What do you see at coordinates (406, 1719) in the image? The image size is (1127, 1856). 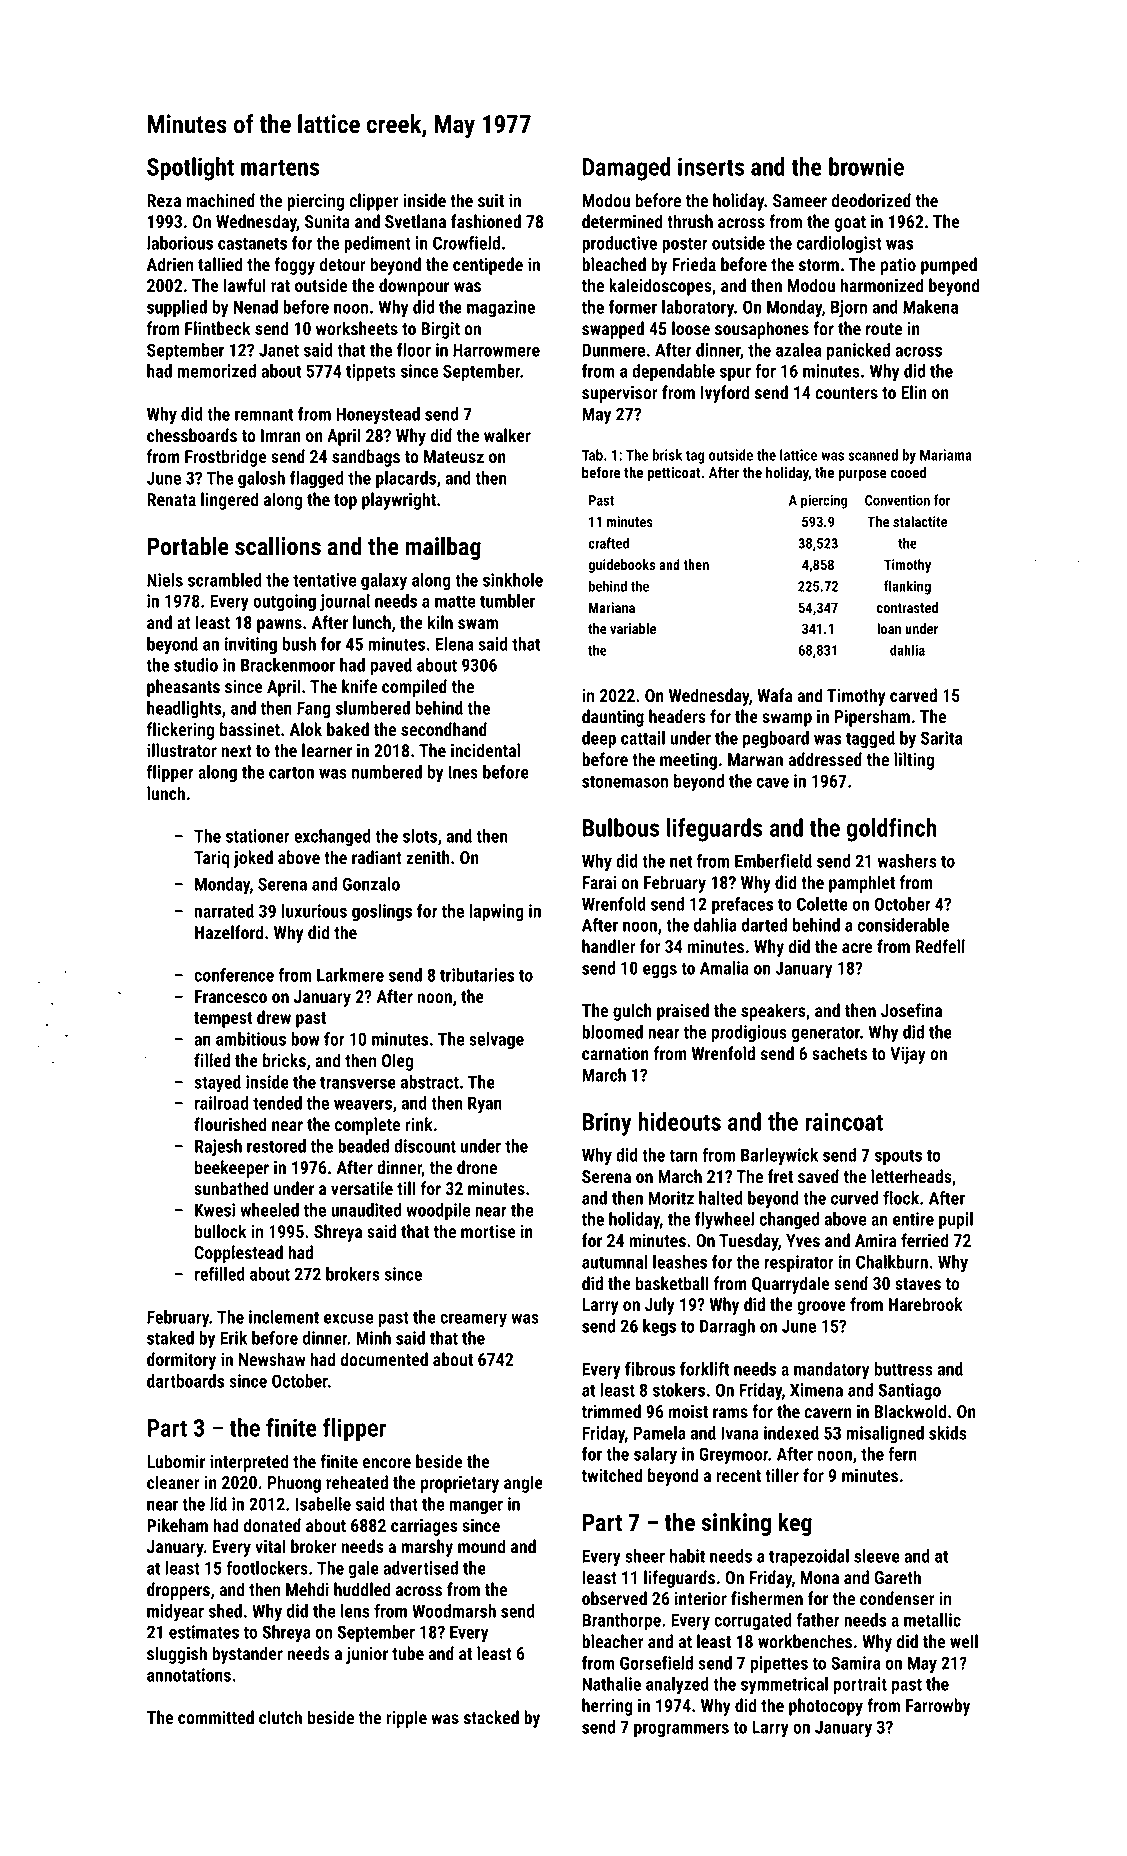 I see `ripple` at bounding box center [406, 1719].
